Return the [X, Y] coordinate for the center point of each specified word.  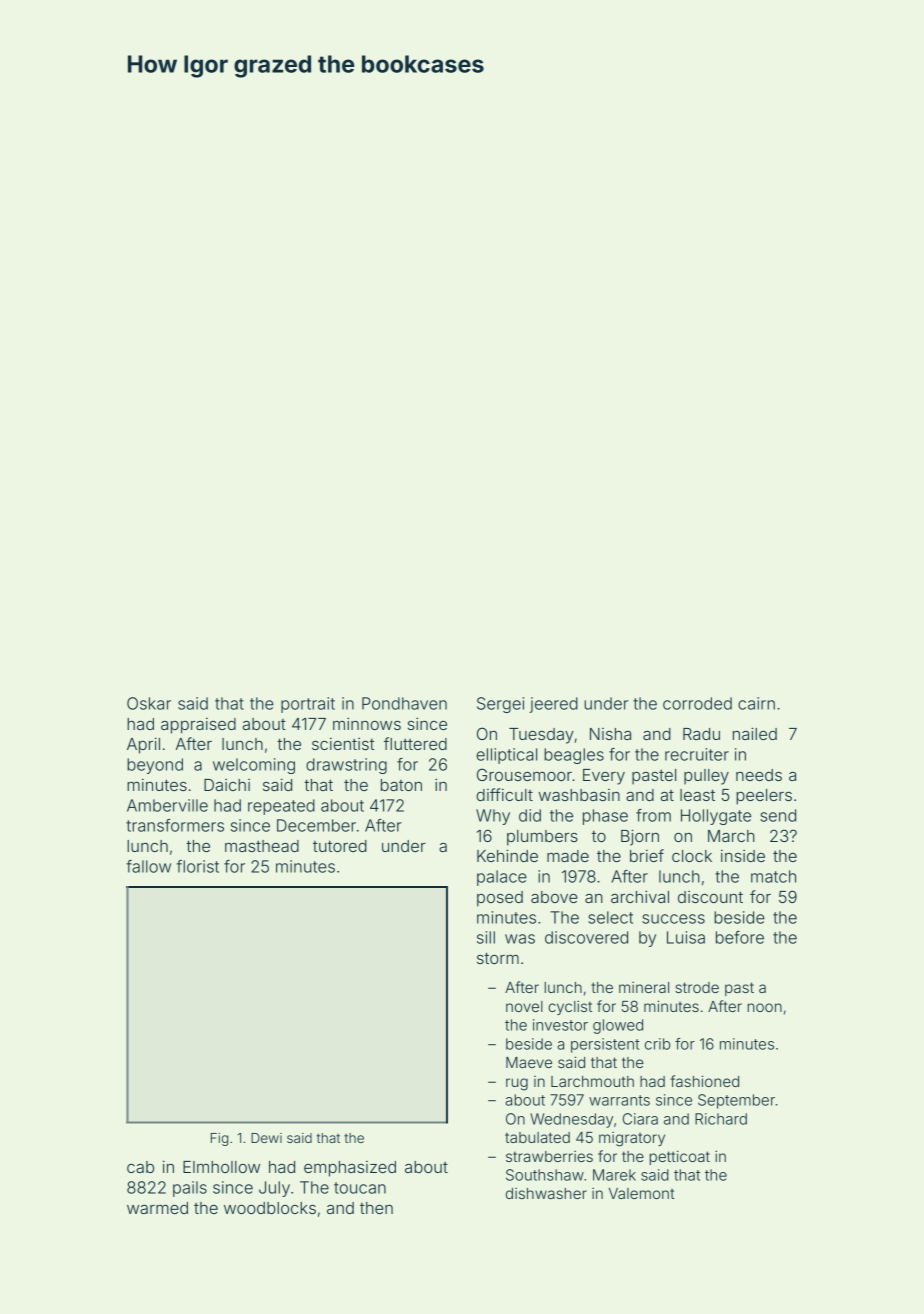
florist [198, 866]
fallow [148, 866]
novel [524, 1006]
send [778, 815]
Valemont [642, 1193]
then [376, 1208]
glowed [618, 1026]
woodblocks [270, 1208]
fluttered [415, 743]
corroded [697, 703]
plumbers [542, 838]
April [143, 745]
